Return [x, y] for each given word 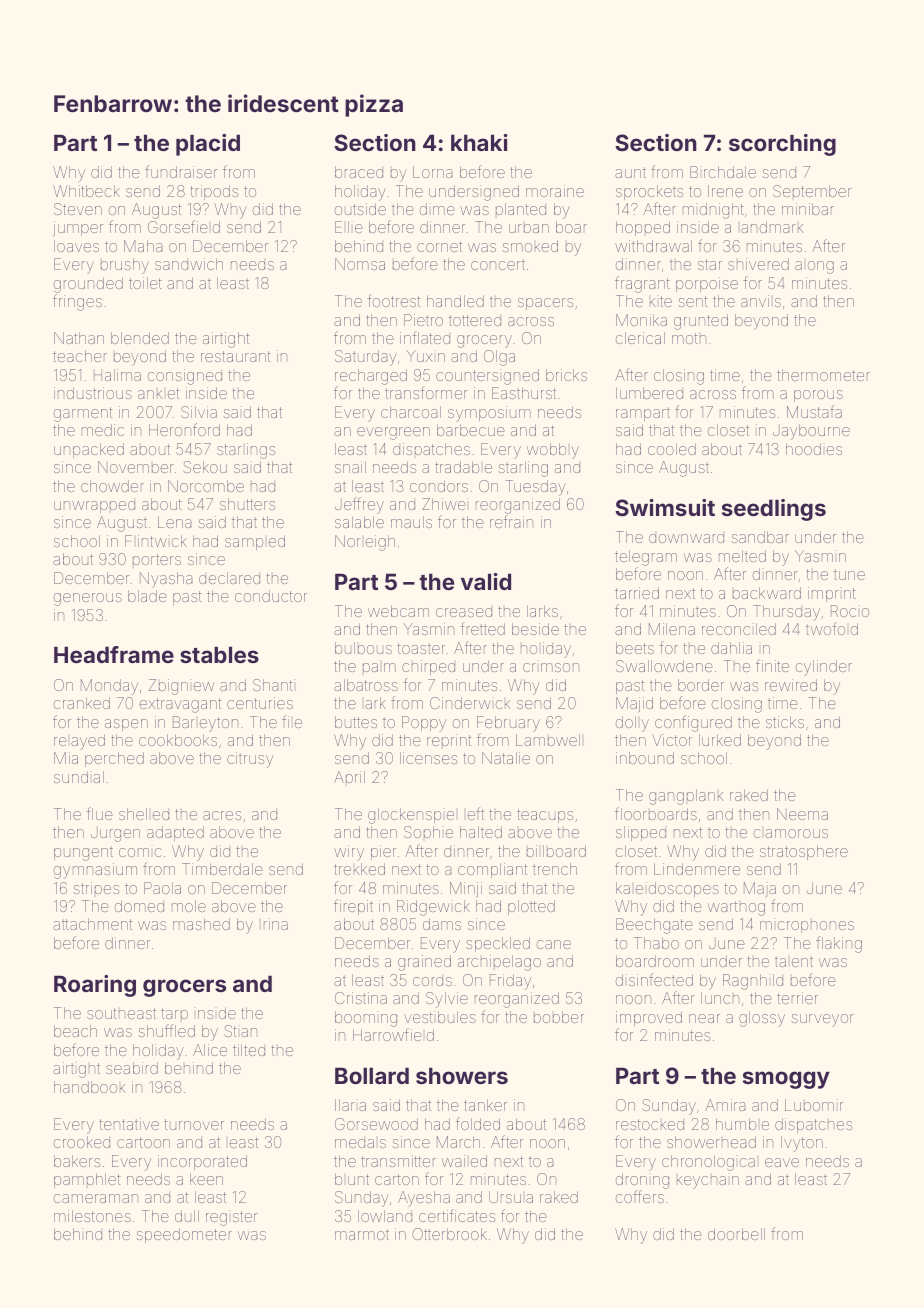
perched [114, 759]
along [814, 267]
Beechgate [654, 926]
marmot [362, 1234]
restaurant [236, 356]
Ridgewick [433, 908]
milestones [92, 1216]
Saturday [366, 358]
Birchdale [723, 172]
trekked [359, 869]
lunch [720, 998]
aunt [630, 172]
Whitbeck [86, 191]
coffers [640, 1196]
